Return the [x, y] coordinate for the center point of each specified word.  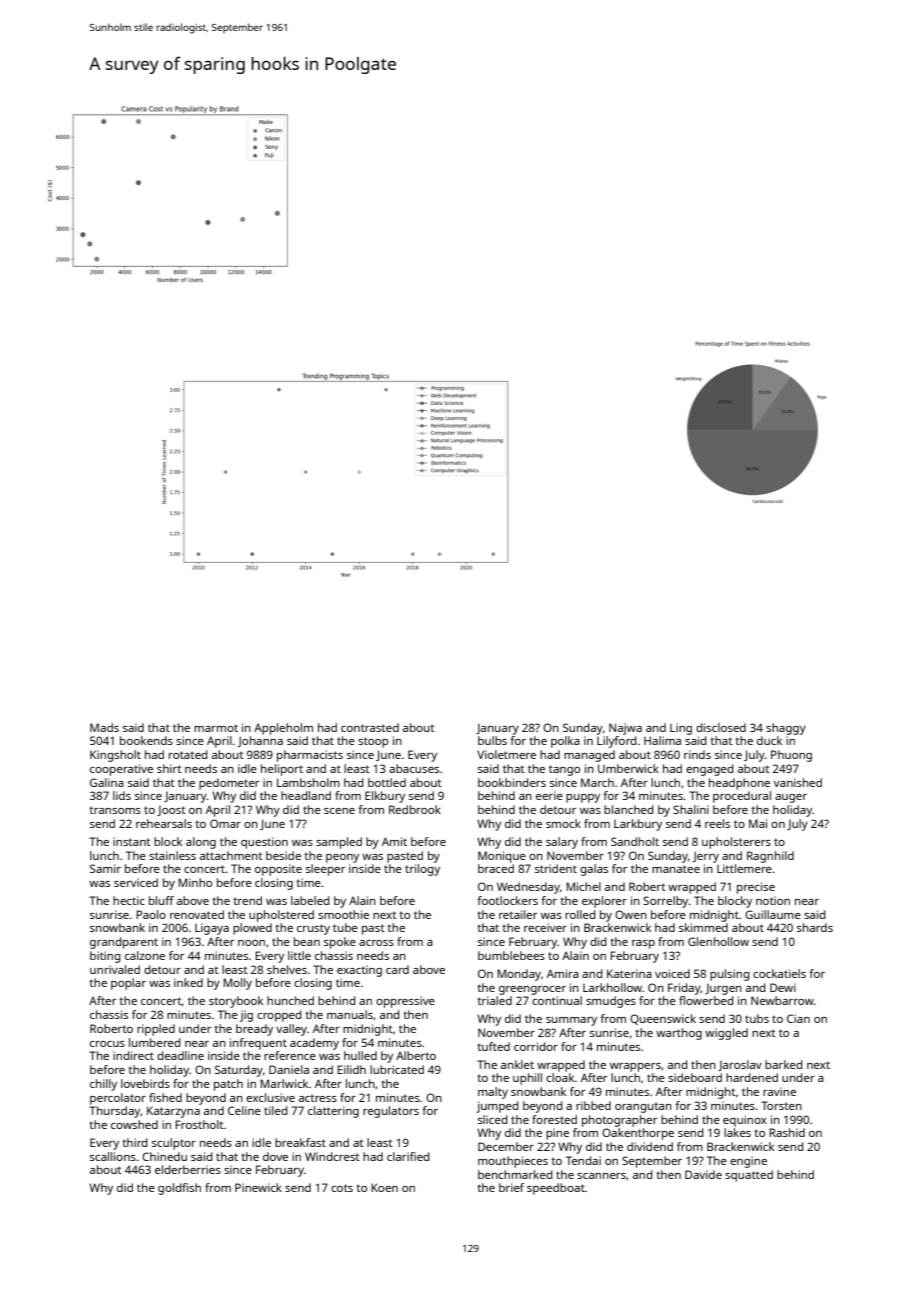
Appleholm [283, 729]
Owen [631, 914]
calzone [145, 955]
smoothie [343, 914]
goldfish [179, 1189]
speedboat [556, 1189]
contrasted [370, 727]
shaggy [786, 729]
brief [511, 1187]
